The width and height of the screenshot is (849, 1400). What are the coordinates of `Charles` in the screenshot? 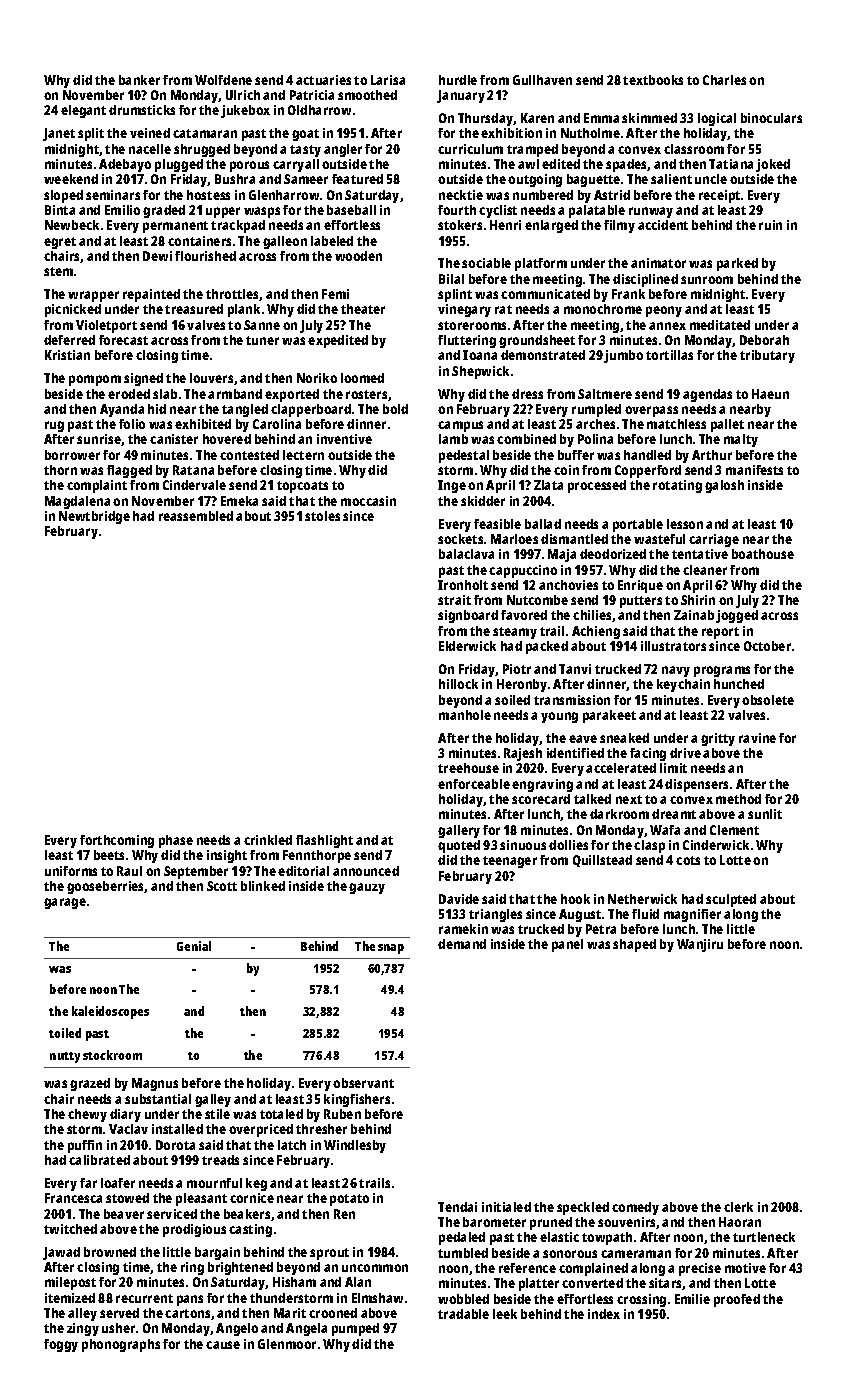 It's located at (724, 80).
